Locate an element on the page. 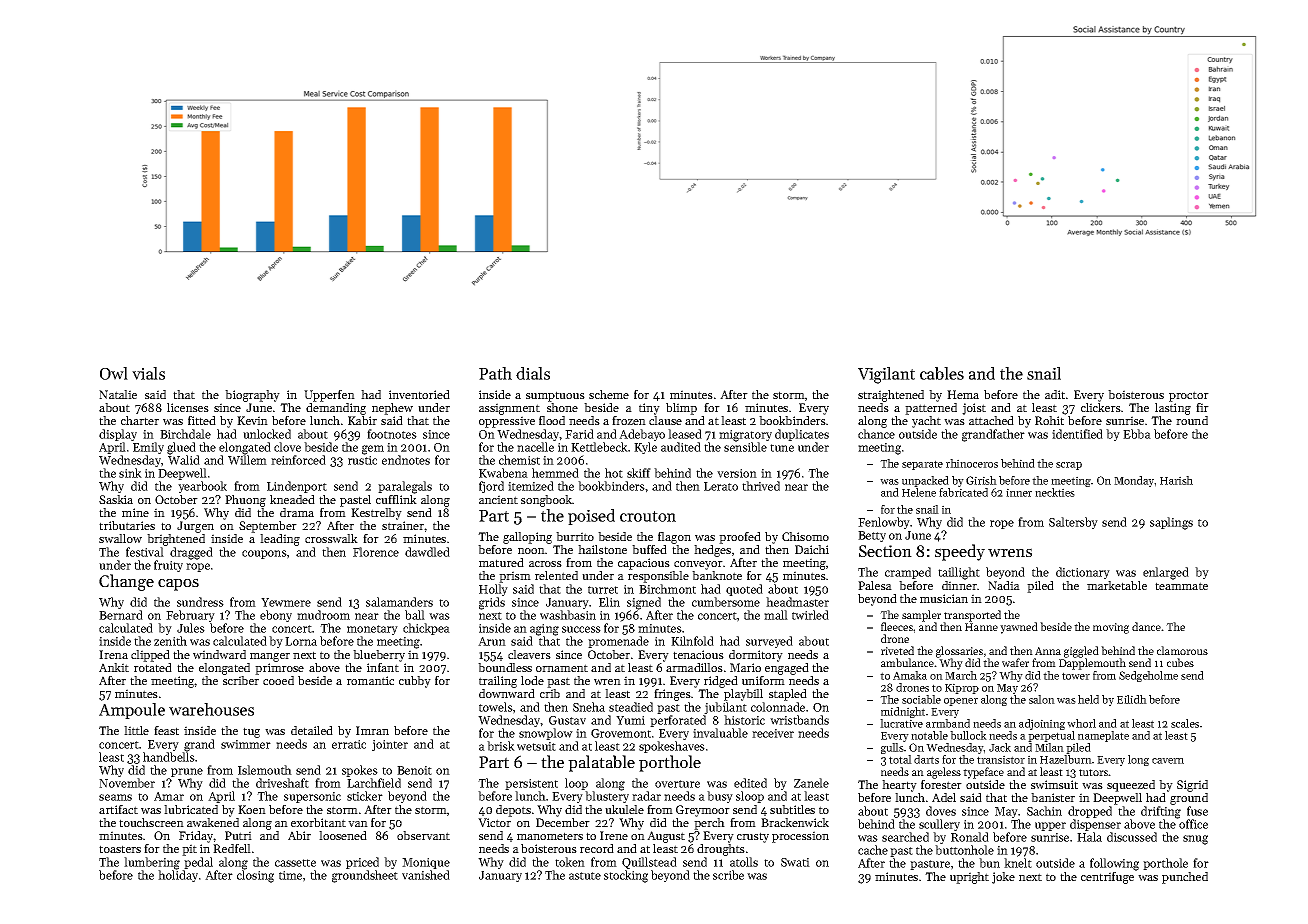  Mario is located at coordinates (745, 667).
